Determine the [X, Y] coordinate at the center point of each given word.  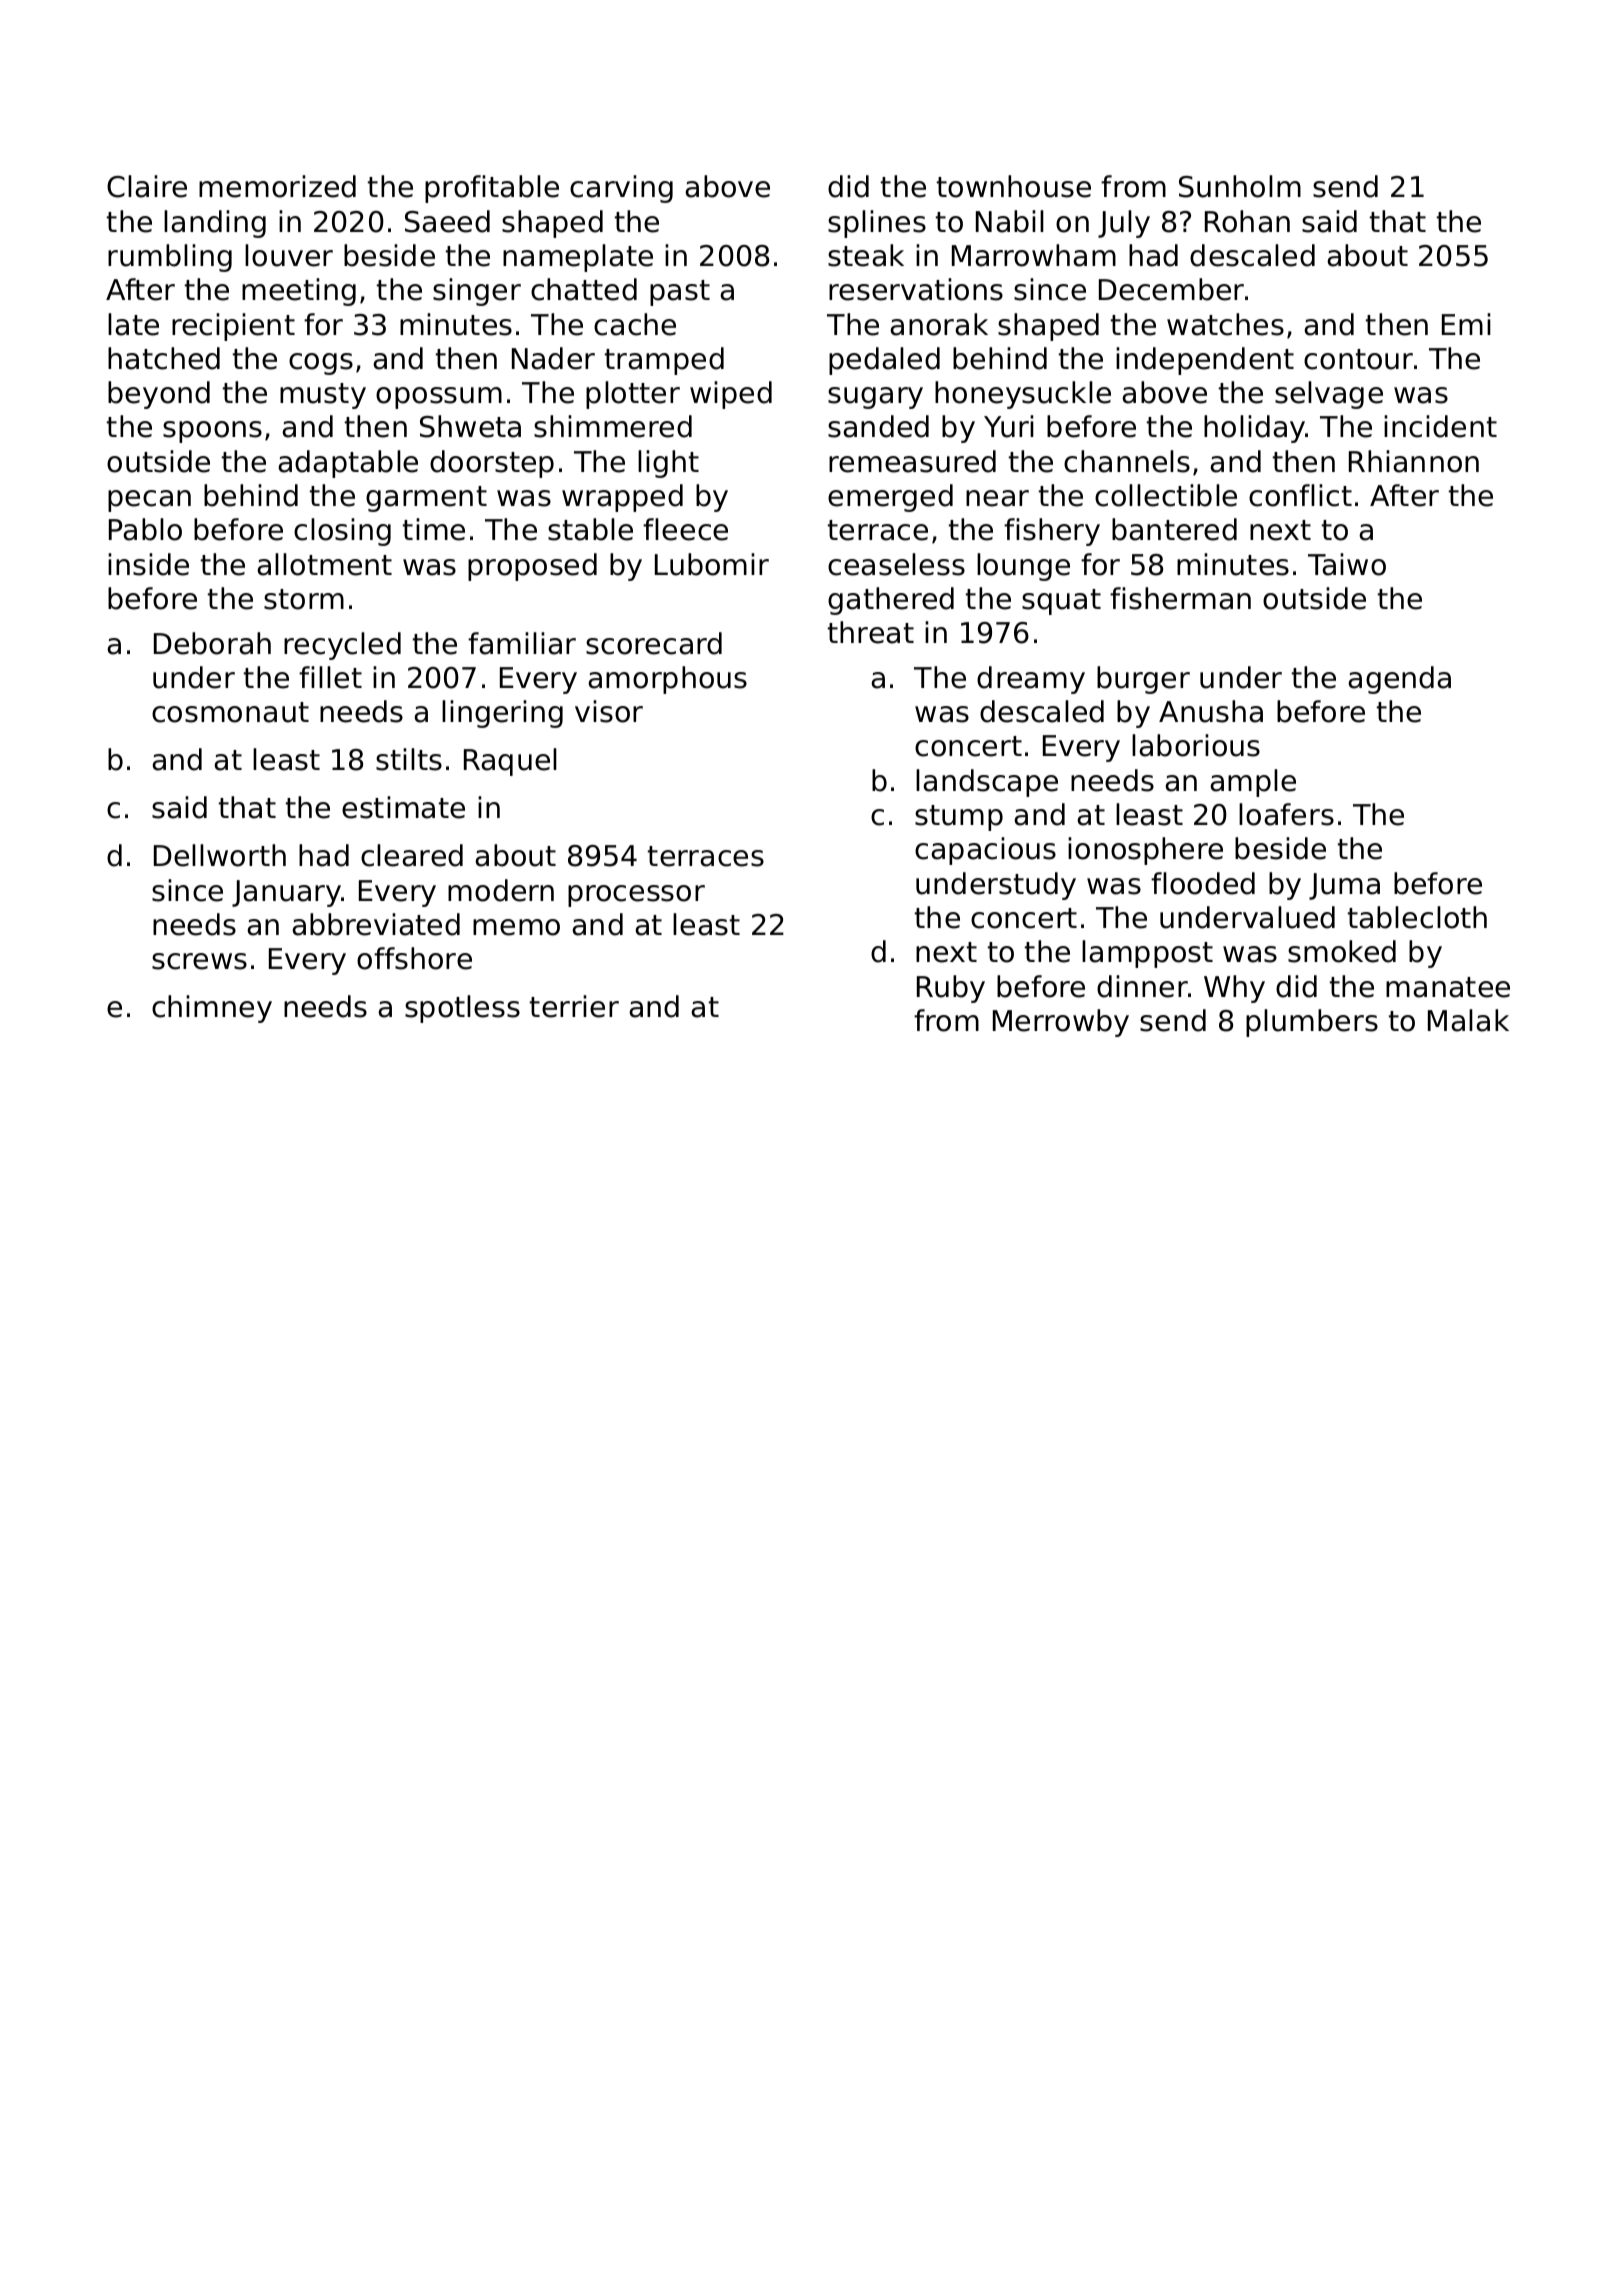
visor [609, 711]
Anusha [1211, 711]
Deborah [212, 643]
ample [1253, 783]
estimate [403, 807]
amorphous [667, 680]
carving [621, 189]
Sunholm [1240, 186]
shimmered [613, 426]
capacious [985, 851]
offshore [414, 958]
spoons [212, 432]
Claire [147, 186]
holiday [1255, 429]
